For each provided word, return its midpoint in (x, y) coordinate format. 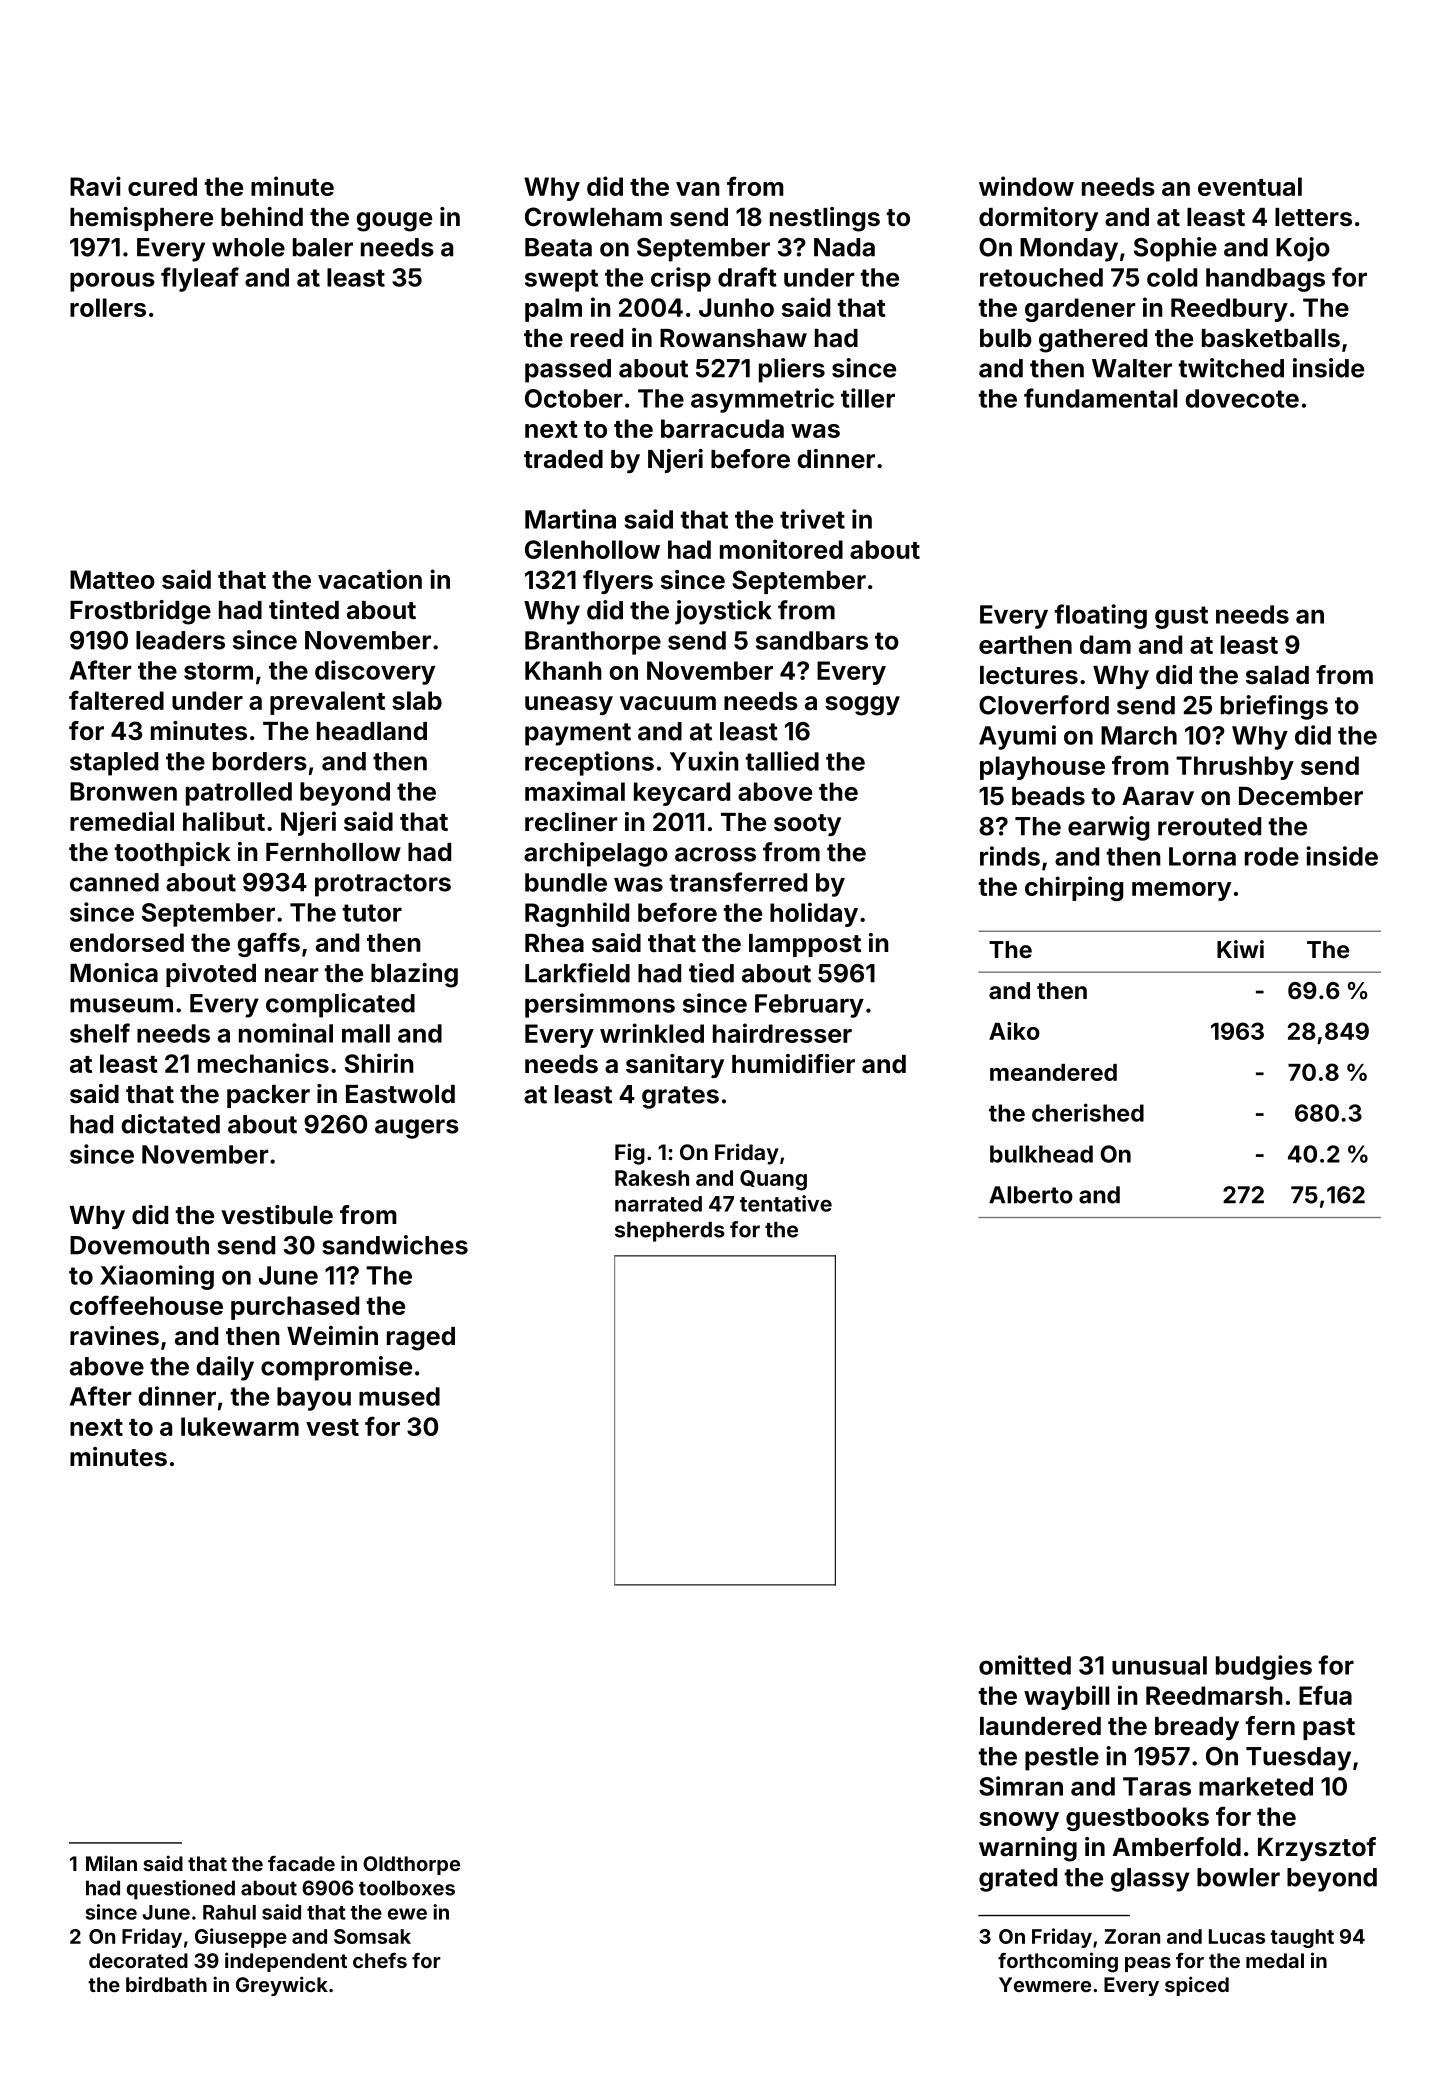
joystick (723, 612)
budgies (1264, 1667)
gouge (394, 222)
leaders (180, 640)
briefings (1274, 707)
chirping (1074, 888)
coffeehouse (146, 1305)
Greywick (282, 1986)
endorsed (127, 942)
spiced (1197, 1986)
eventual (1250, 186)
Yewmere (1045, 1984)
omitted (1025, 1665)
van (698, 189)
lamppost (805, 945)
